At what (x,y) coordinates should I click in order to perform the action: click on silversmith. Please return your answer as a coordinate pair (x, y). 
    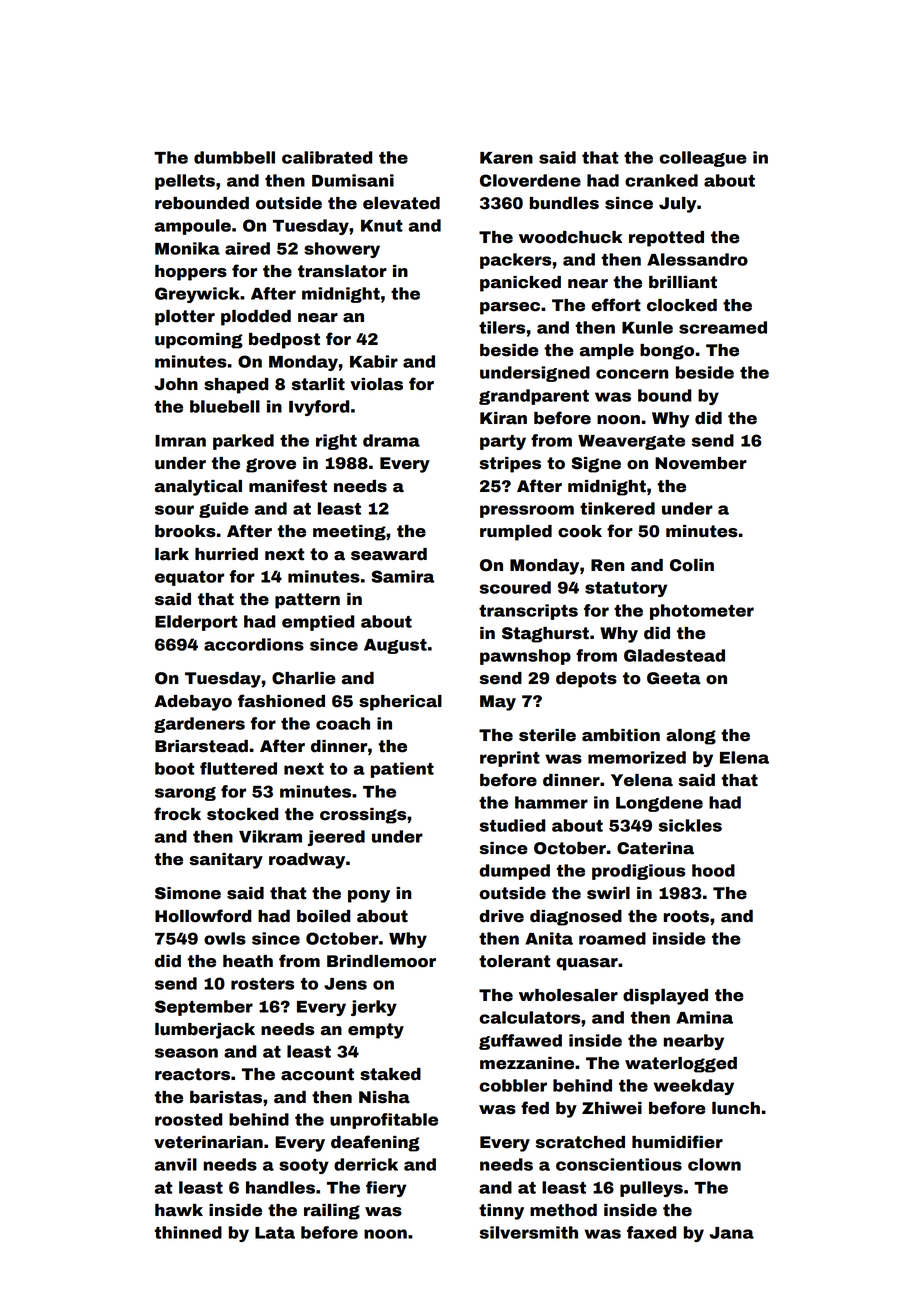
    Looking at the image, I should click on (529, 1232).
